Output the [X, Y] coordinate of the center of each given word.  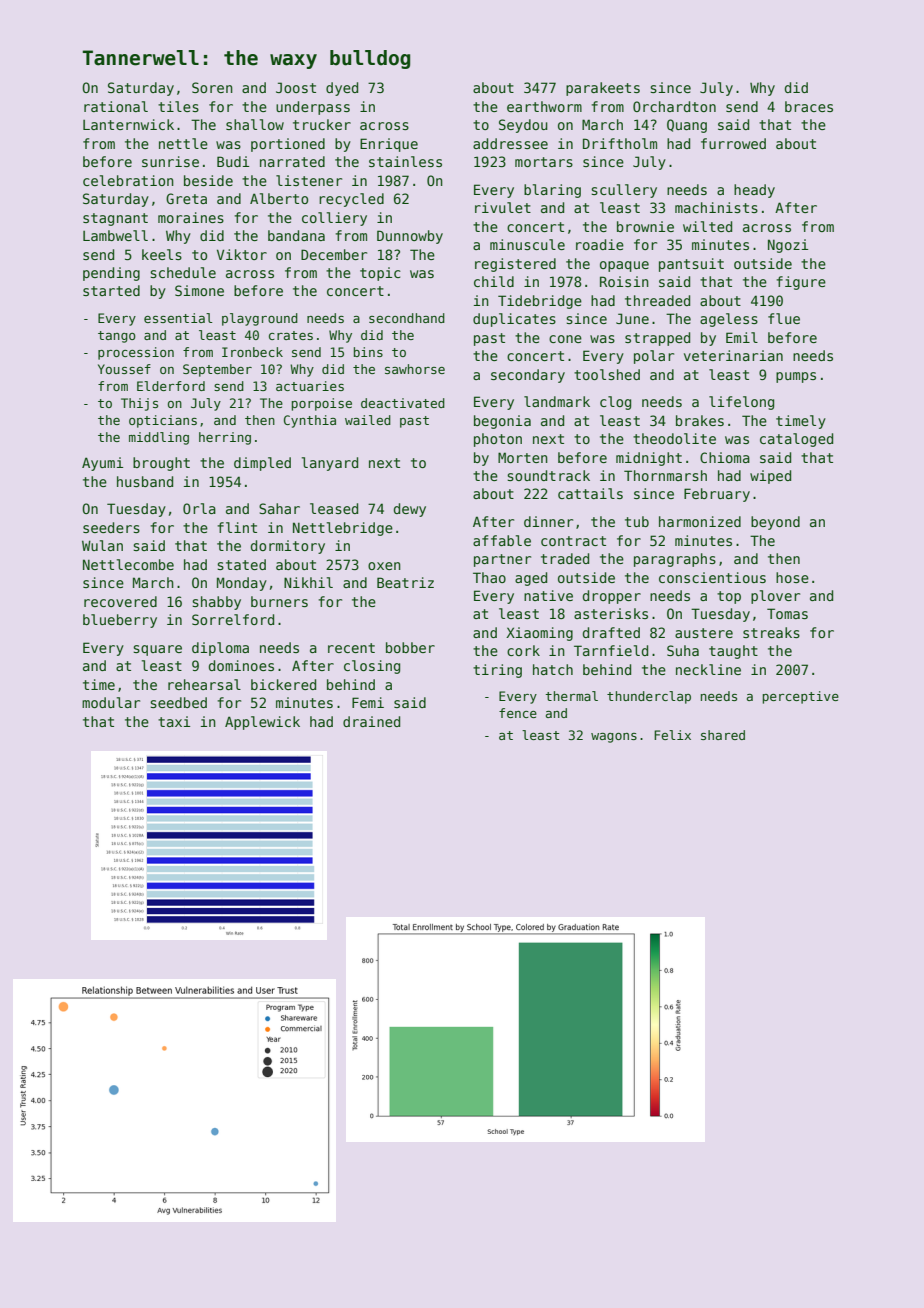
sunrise [170, 161]
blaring [552, 191]
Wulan [102, 545]
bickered [283, 684]
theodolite [674, 438]
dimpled [262, 464]
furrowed [733, 143]
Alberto [279, 198]
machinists [716, 207]
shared [723, 735]
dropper [612, 597]
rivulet [503, 207]
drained [371, 721]
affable [502, 540]
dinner [548, 521]
